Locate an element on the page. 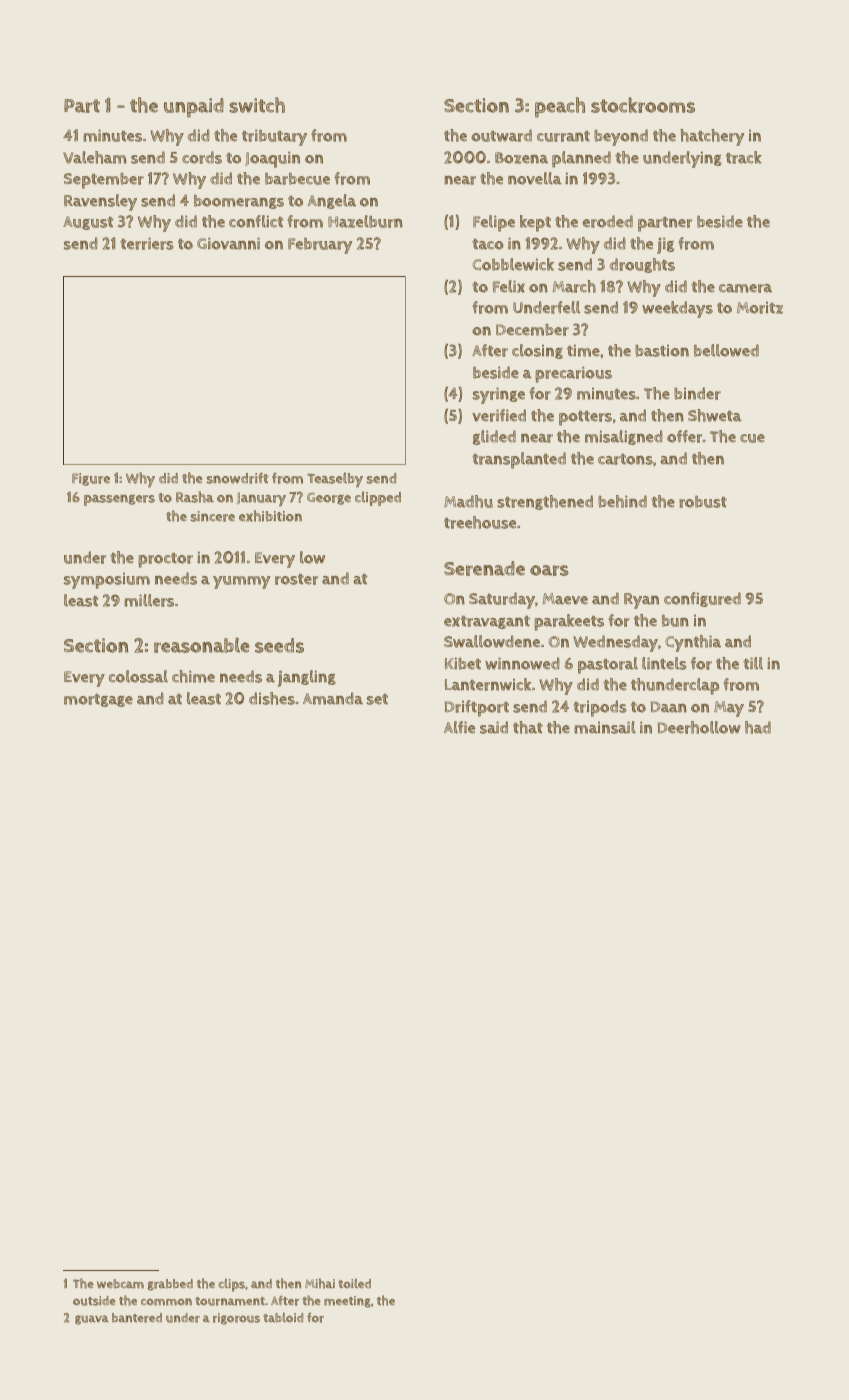 The width and height of the document is (849, 1400). stockrooms is located at coordinates (643, 105).
